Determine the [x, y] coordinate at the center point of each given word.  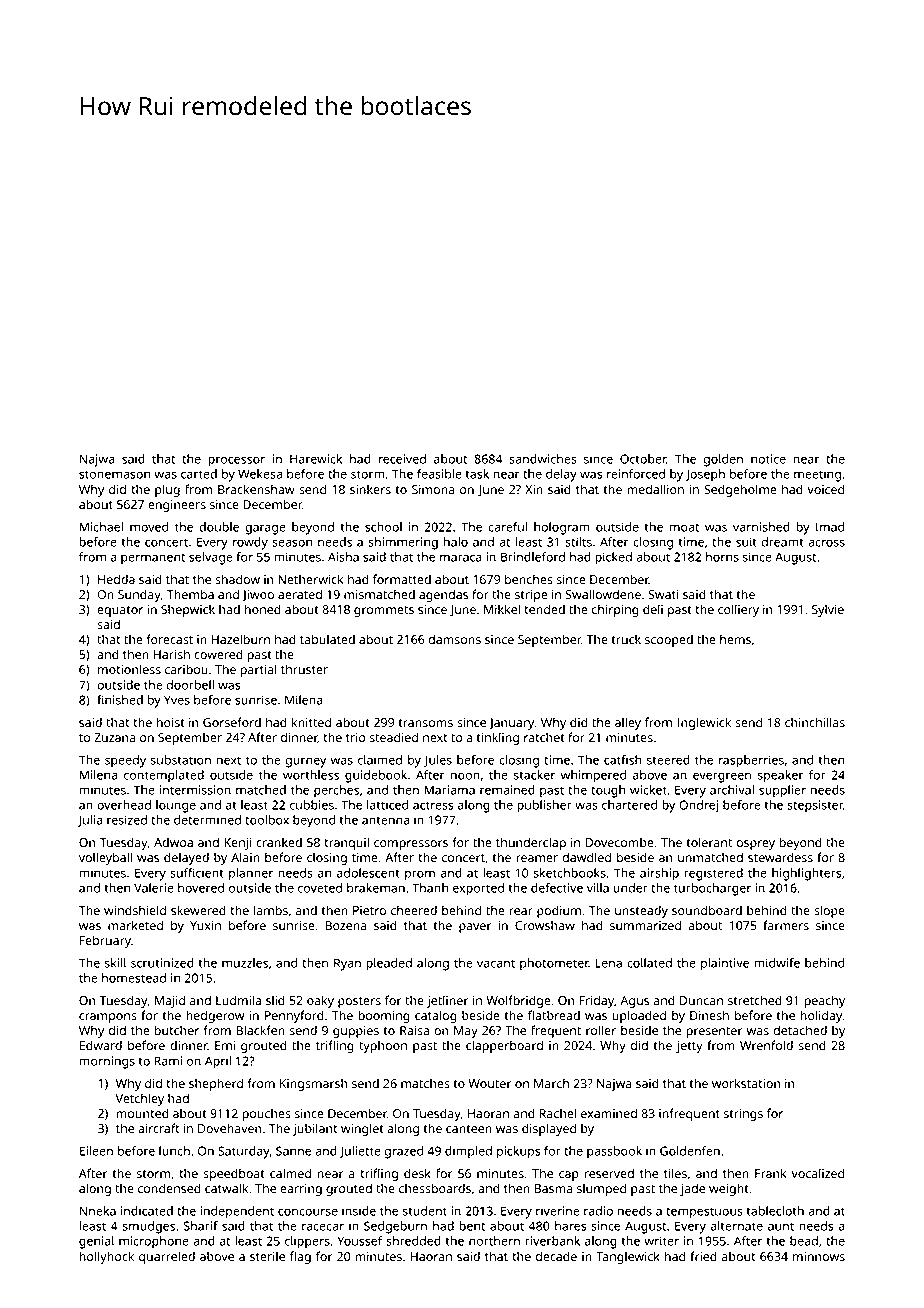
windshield [135, 910]
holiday [821, 1016]
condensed [169, 1188]
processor [236, 461]
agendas [443, 595]
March [551, 1083]
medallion [655, 489]
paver [475, 928]
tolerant [709, 842]
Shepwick [188, 610]
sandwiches [543, 459]
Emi [225, 1045]
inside [359, 1211]
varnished [761, 527]
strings [743, 1115]
